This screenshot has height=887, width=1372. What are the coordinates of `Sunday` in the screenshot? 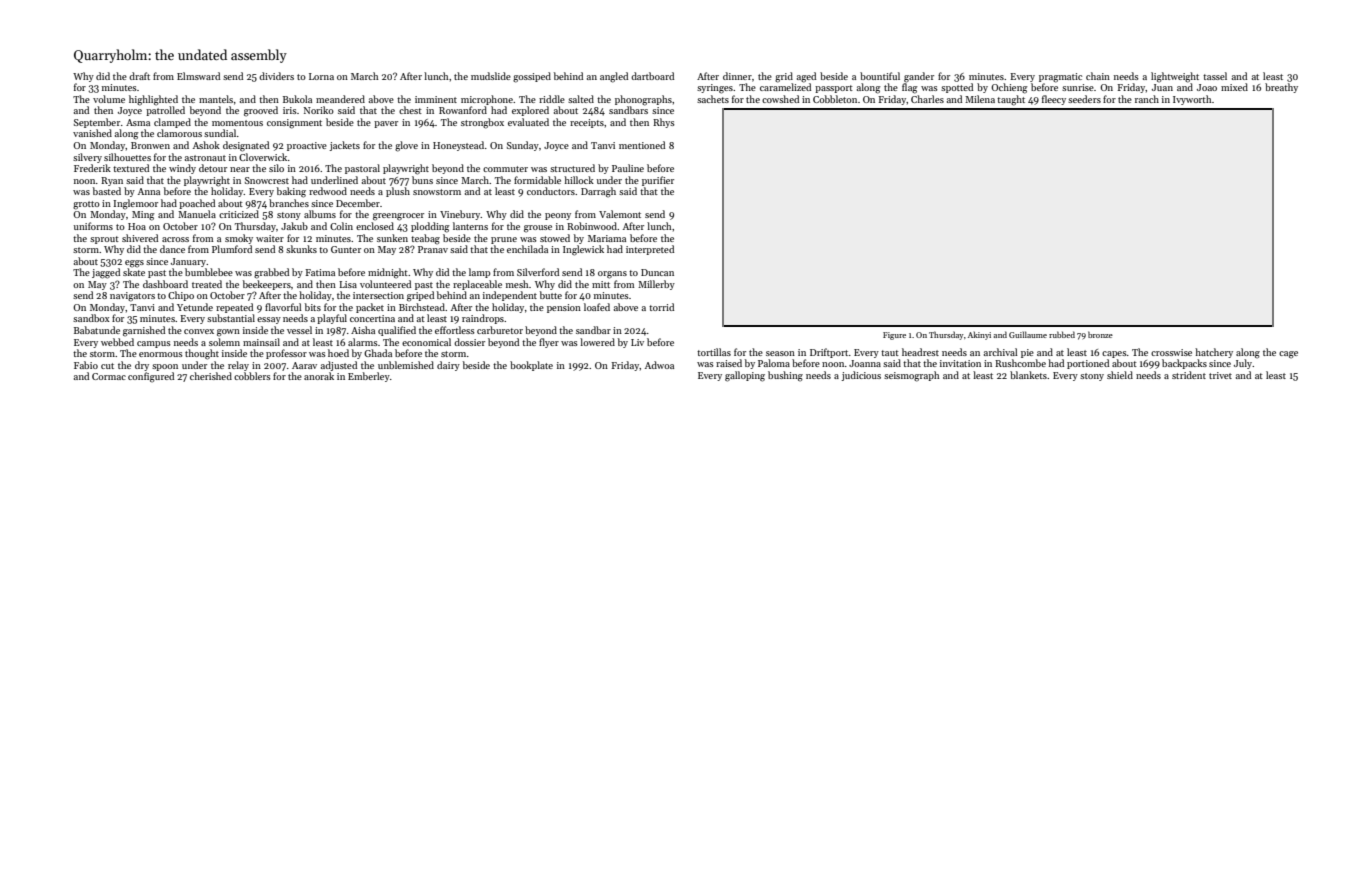 It's located at (523, 146).
